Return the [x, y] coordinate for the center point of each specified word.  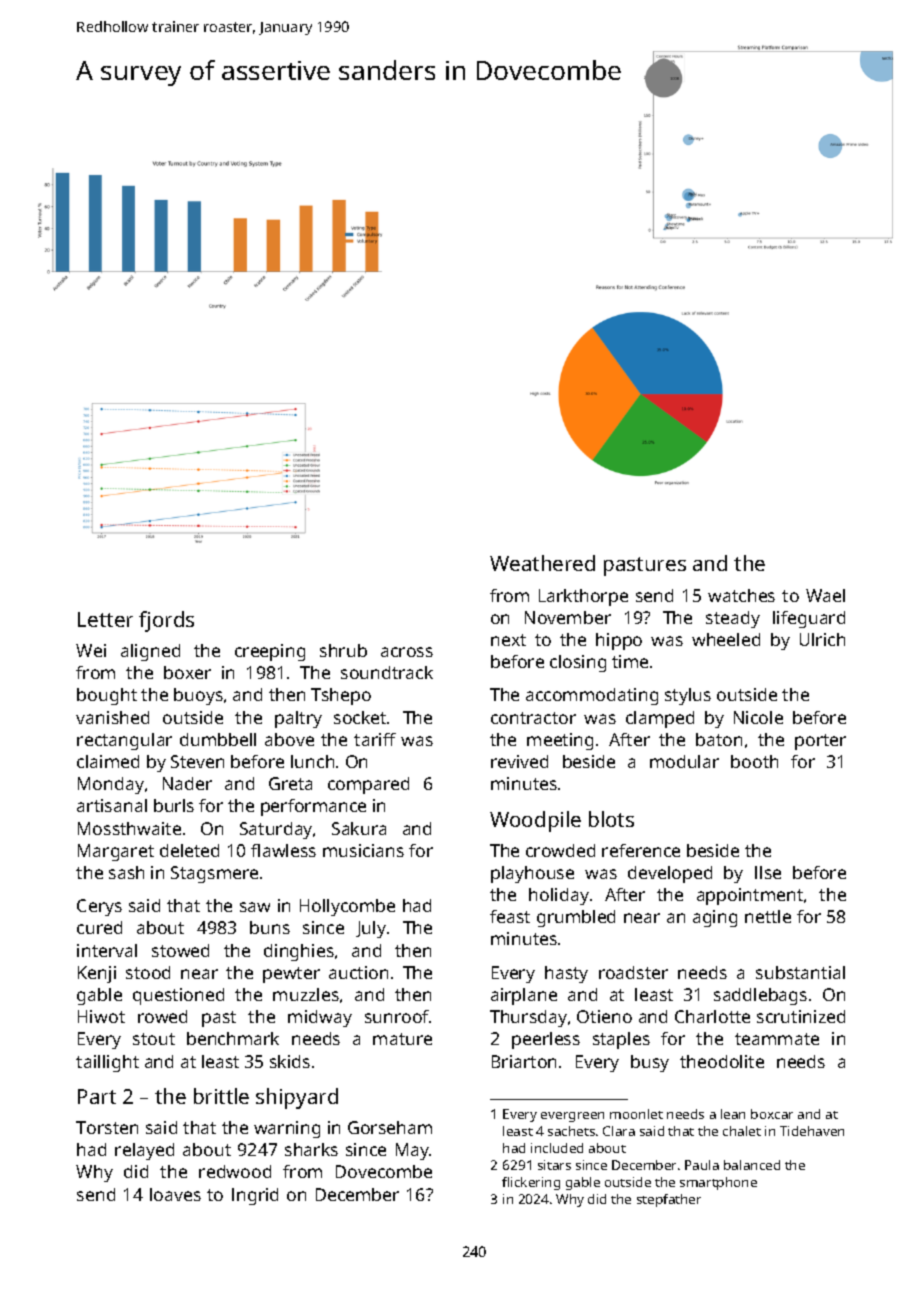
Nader [187, 783]
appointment [750, 896]
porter [820, 742]
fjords [166, 621]
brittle [221, 1096]
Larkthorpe [583, 597]
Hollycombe [347, 907]
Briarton [524, 1061]
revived [519, 761]
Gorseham [390, 1127]
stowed [180, 950]
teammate [777, 1039]
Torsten [107, 1127]
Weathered [542, 563]
